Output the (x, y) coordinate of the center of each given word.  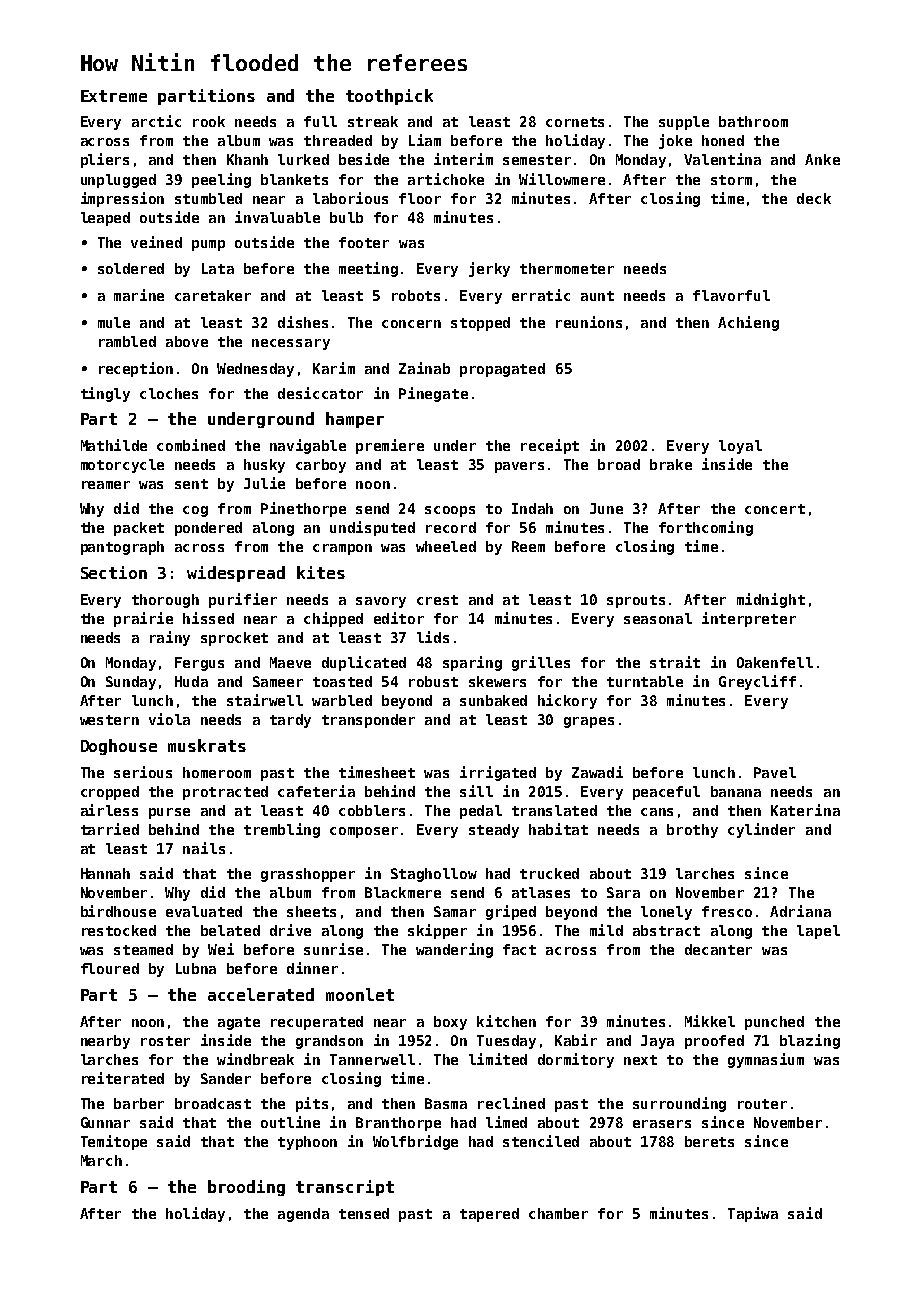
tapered (489, 1215)
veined (156, 242)
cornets (575, 122)
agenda (303, 1215)
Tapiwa (753, 1214)
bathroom (753, 121)
